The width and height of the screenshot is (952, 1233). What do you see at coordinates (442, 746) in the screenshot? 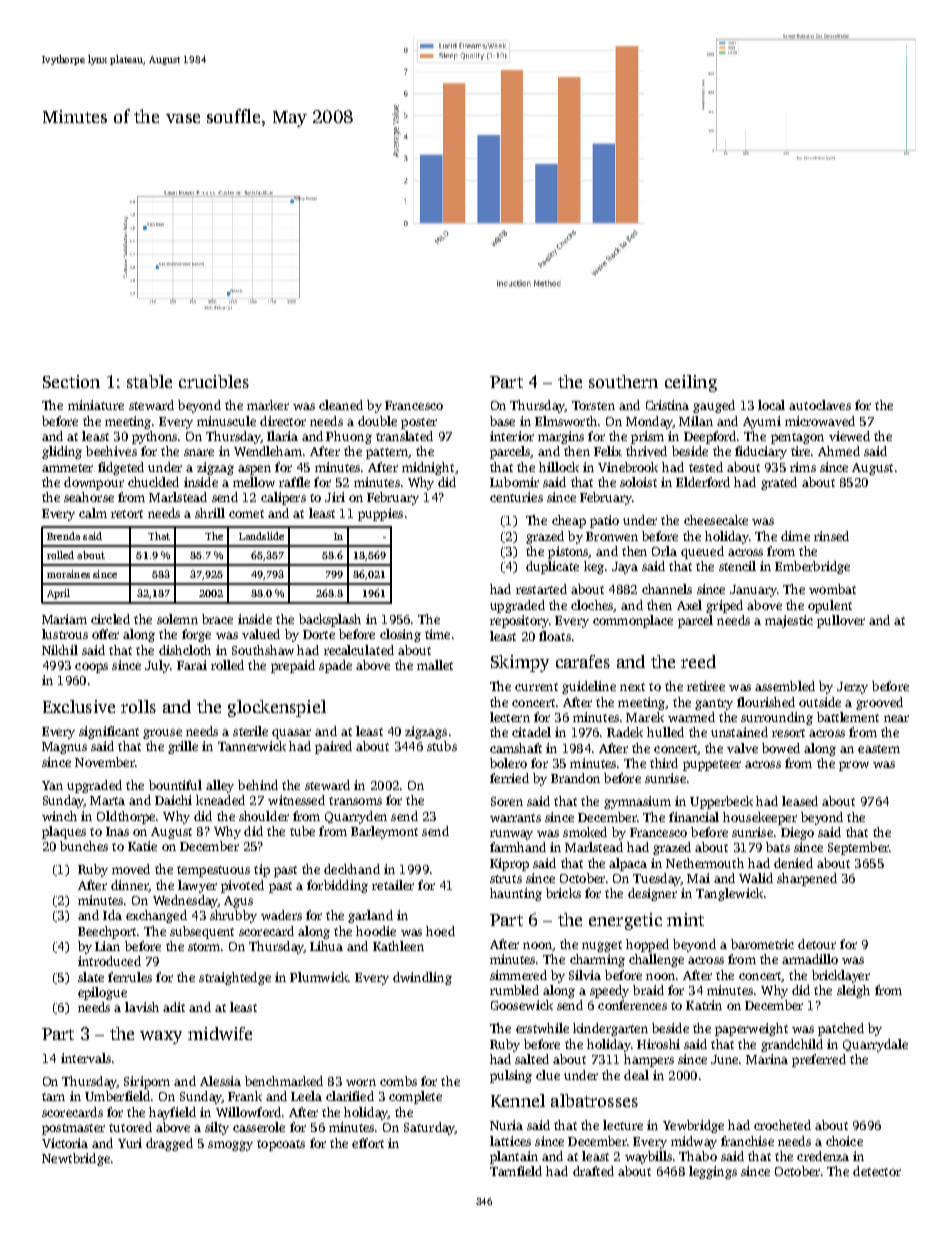
I see `stubs` at bounding box center [442, 746].
